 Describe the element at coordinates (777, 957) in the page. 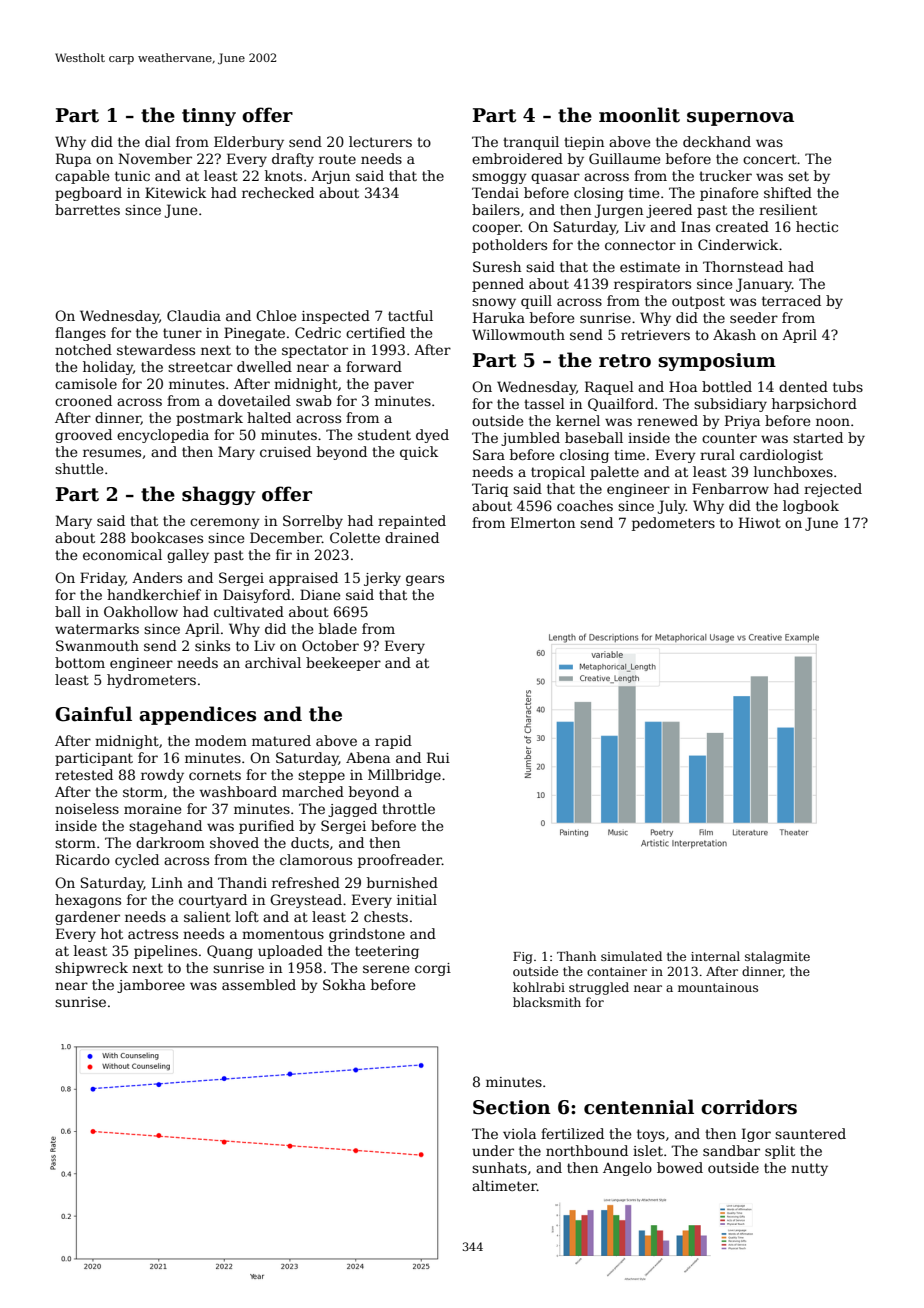

I see `stalagmite` at that location.
